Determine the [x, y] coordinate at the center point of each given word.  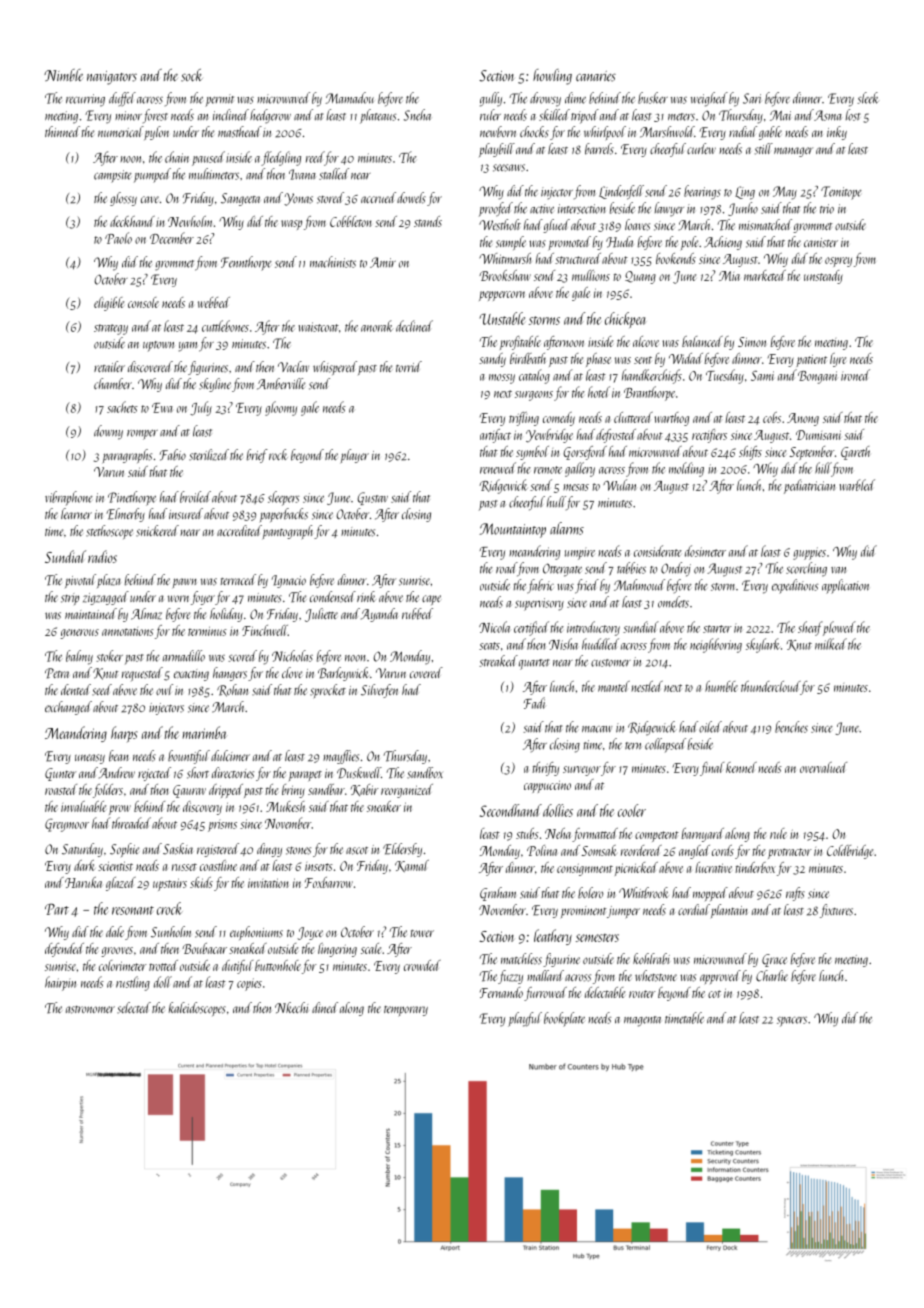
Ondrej [676, 569]
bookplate [564, 1019]
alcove [646, 341]
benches [791, 727]
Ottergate [562, 570]
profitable [520, 343]
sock [192, 75]
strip [70, 599]
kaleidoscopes [197, 1009]
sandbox [425, 773]
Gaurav [189, 791]
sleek [868, 98]
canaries [596, 76]
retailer [109, 366]
